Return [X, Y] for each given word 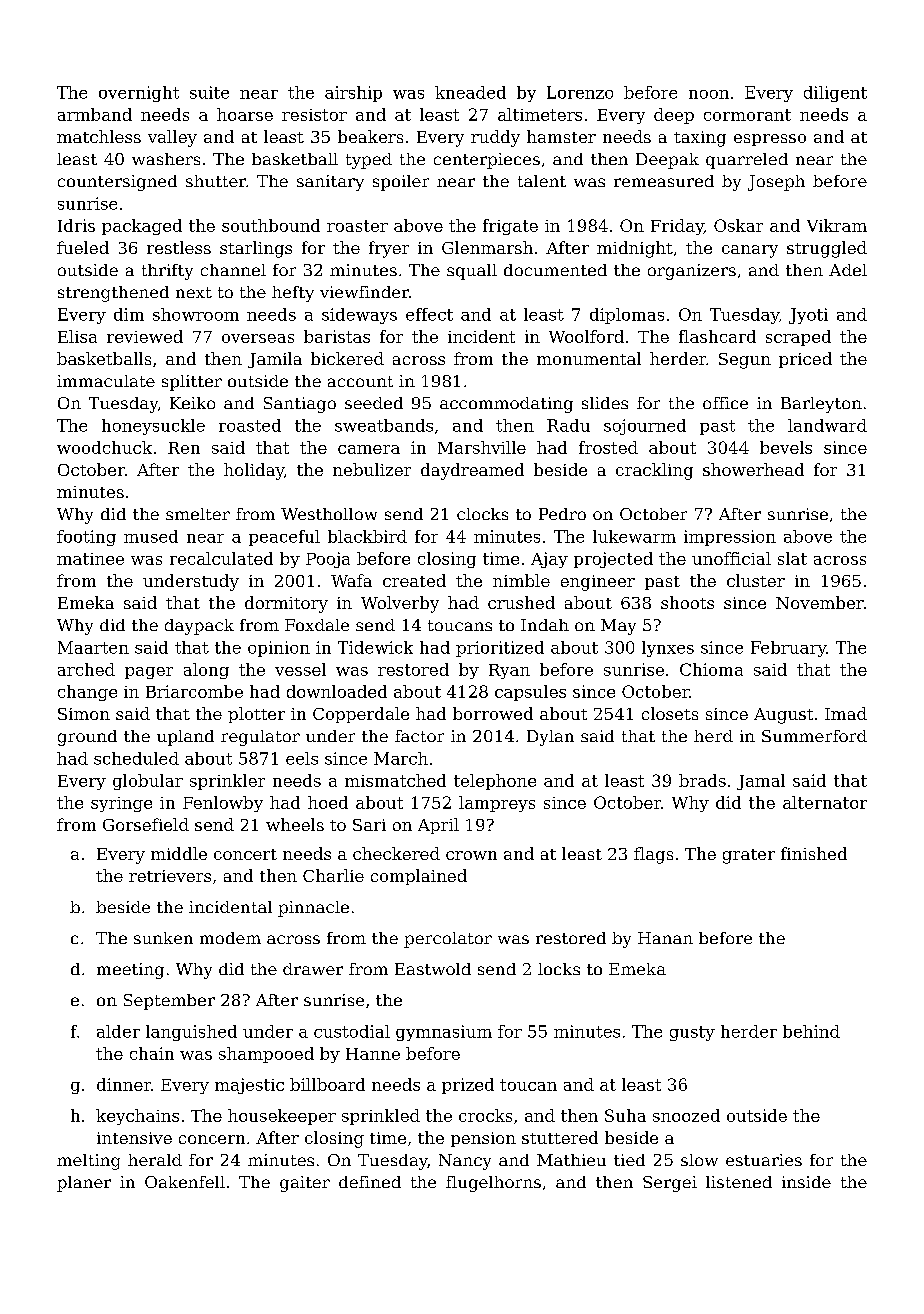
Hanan [665, 938]
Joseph [776, 183]
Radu [568, 425]
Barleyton [821, 405]
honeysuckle [153, 427]
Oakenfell [185, 1182]
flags [653, 855]
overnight [139, 94]
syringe [121, 804]
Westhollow [329, 514]
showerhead [753, 469]
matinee [90, 559]
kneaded [470, 92]
